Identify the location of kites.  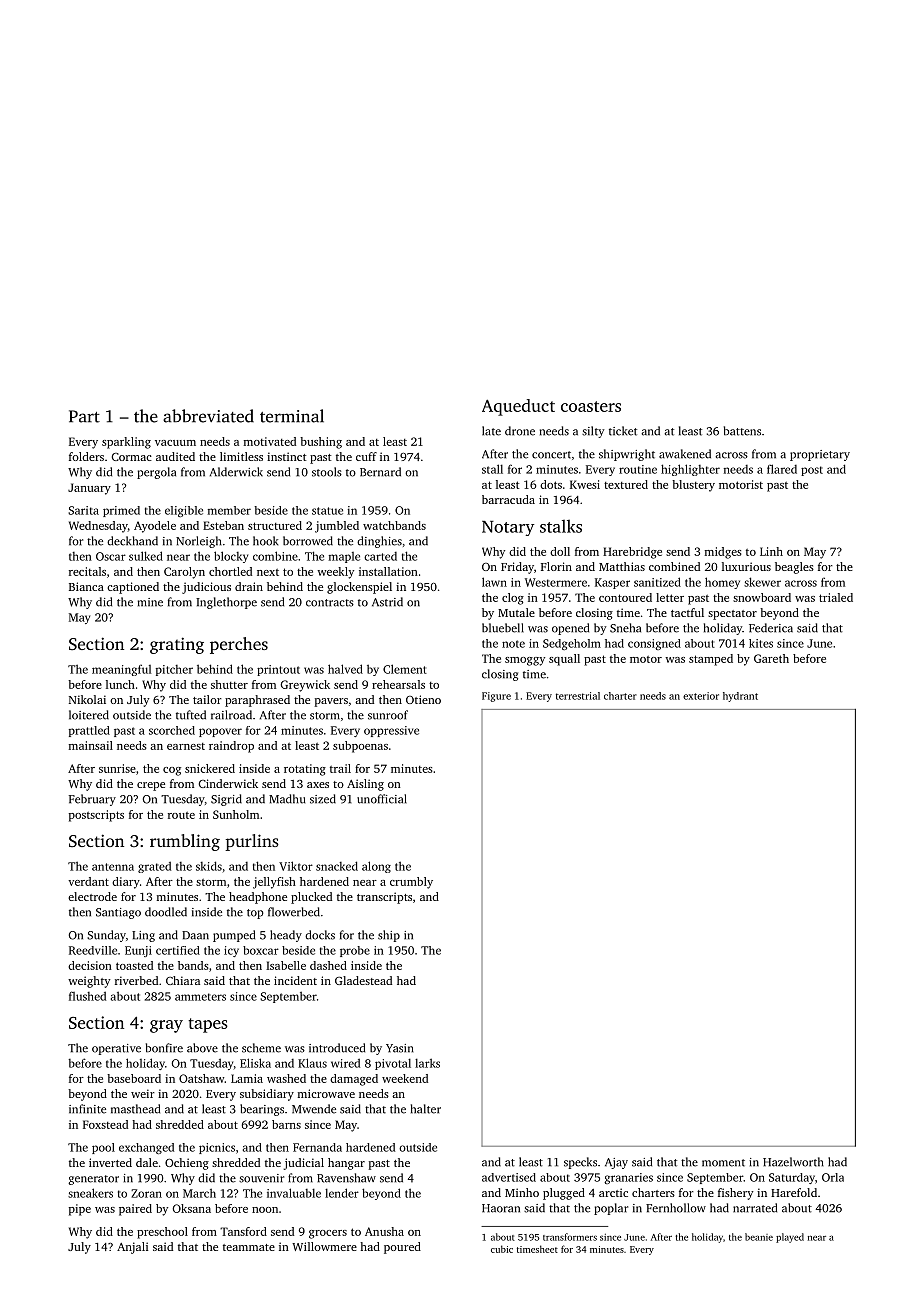
(761, 643).
